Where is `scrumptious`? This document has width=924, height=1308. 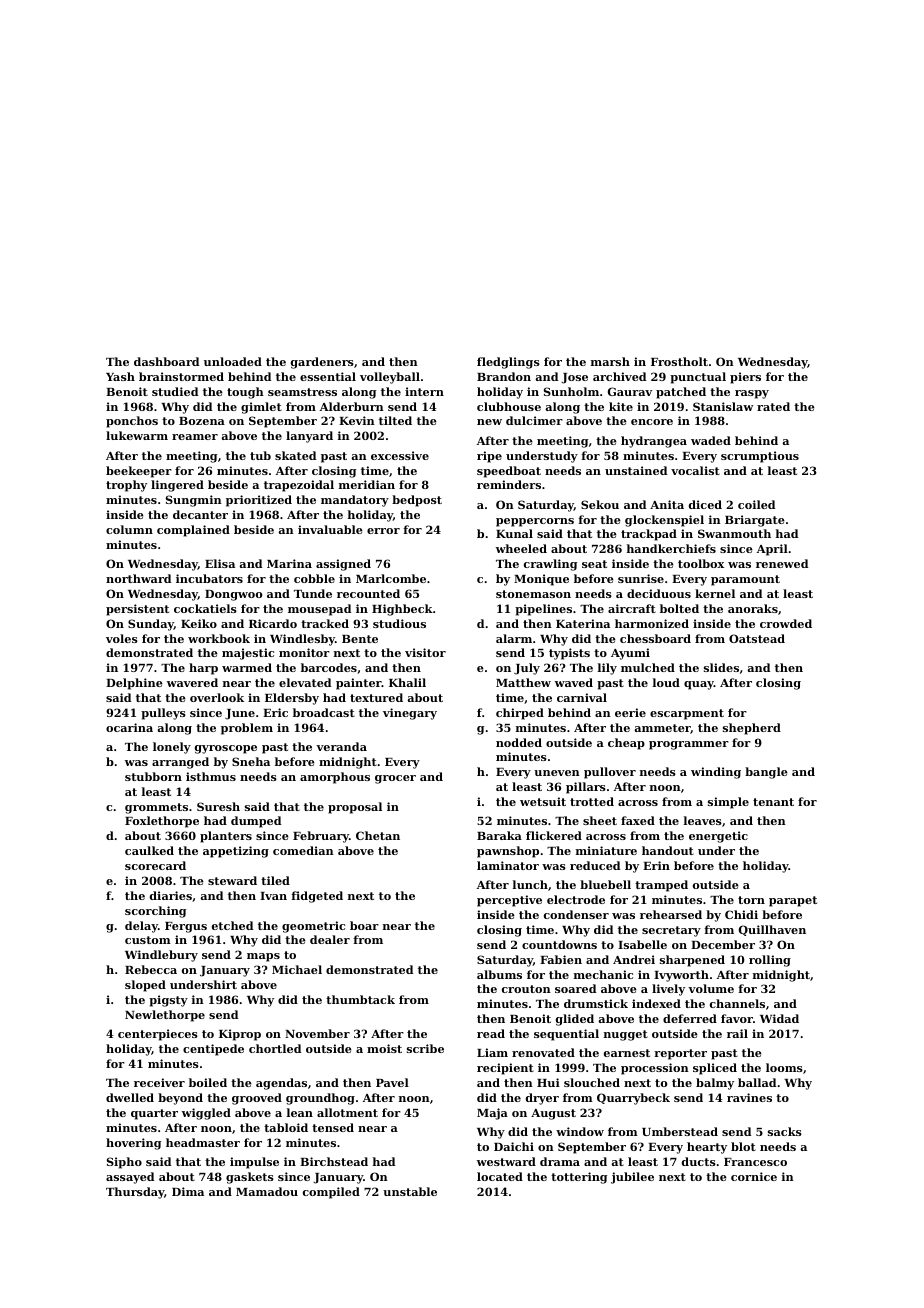
scrumptious is located at coordinates (760, 457).
